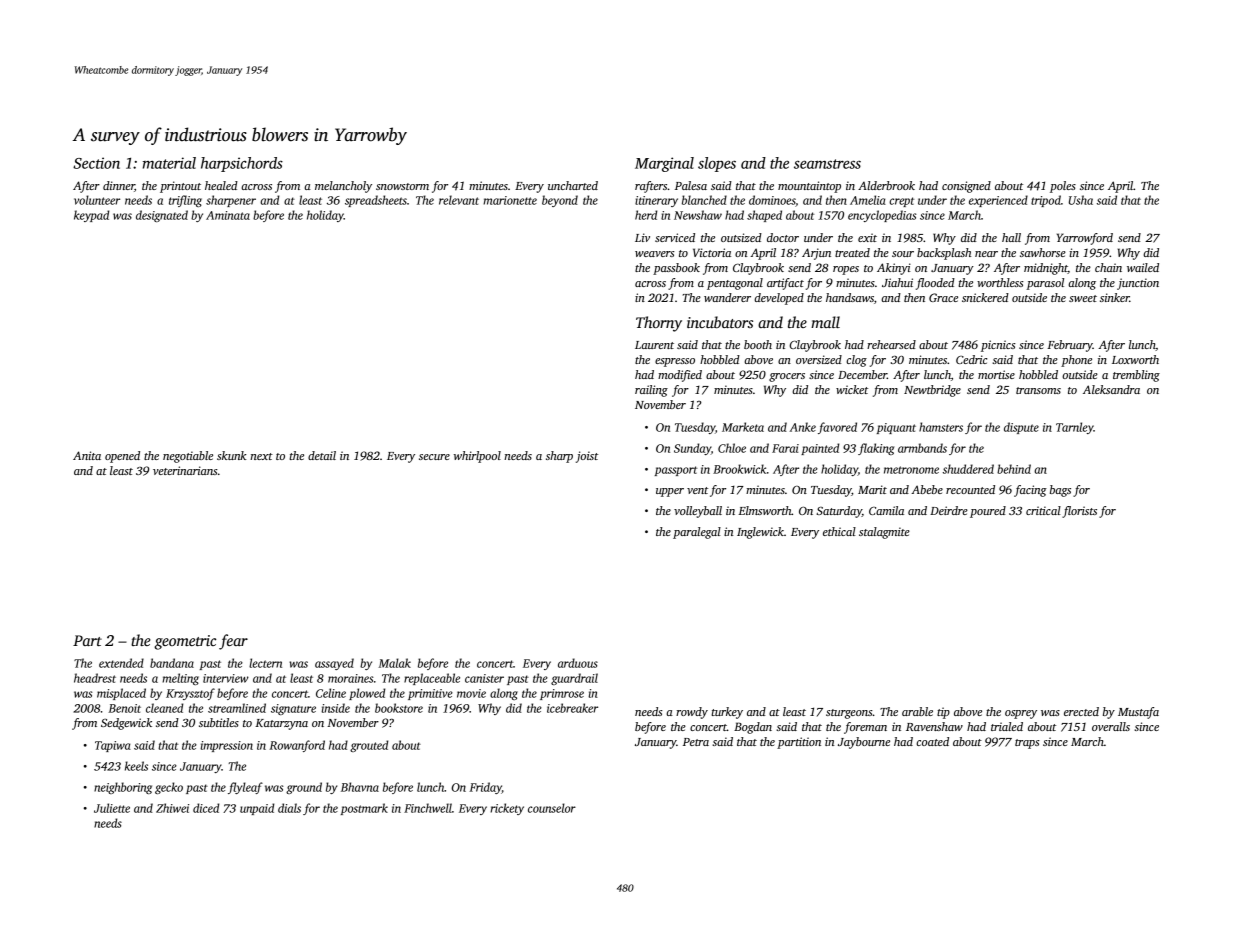 The image size is (1233, 952). What do you see at coordinates (261, 456) in the screenshot?
I see `next` at bounding box center [261, 456].
